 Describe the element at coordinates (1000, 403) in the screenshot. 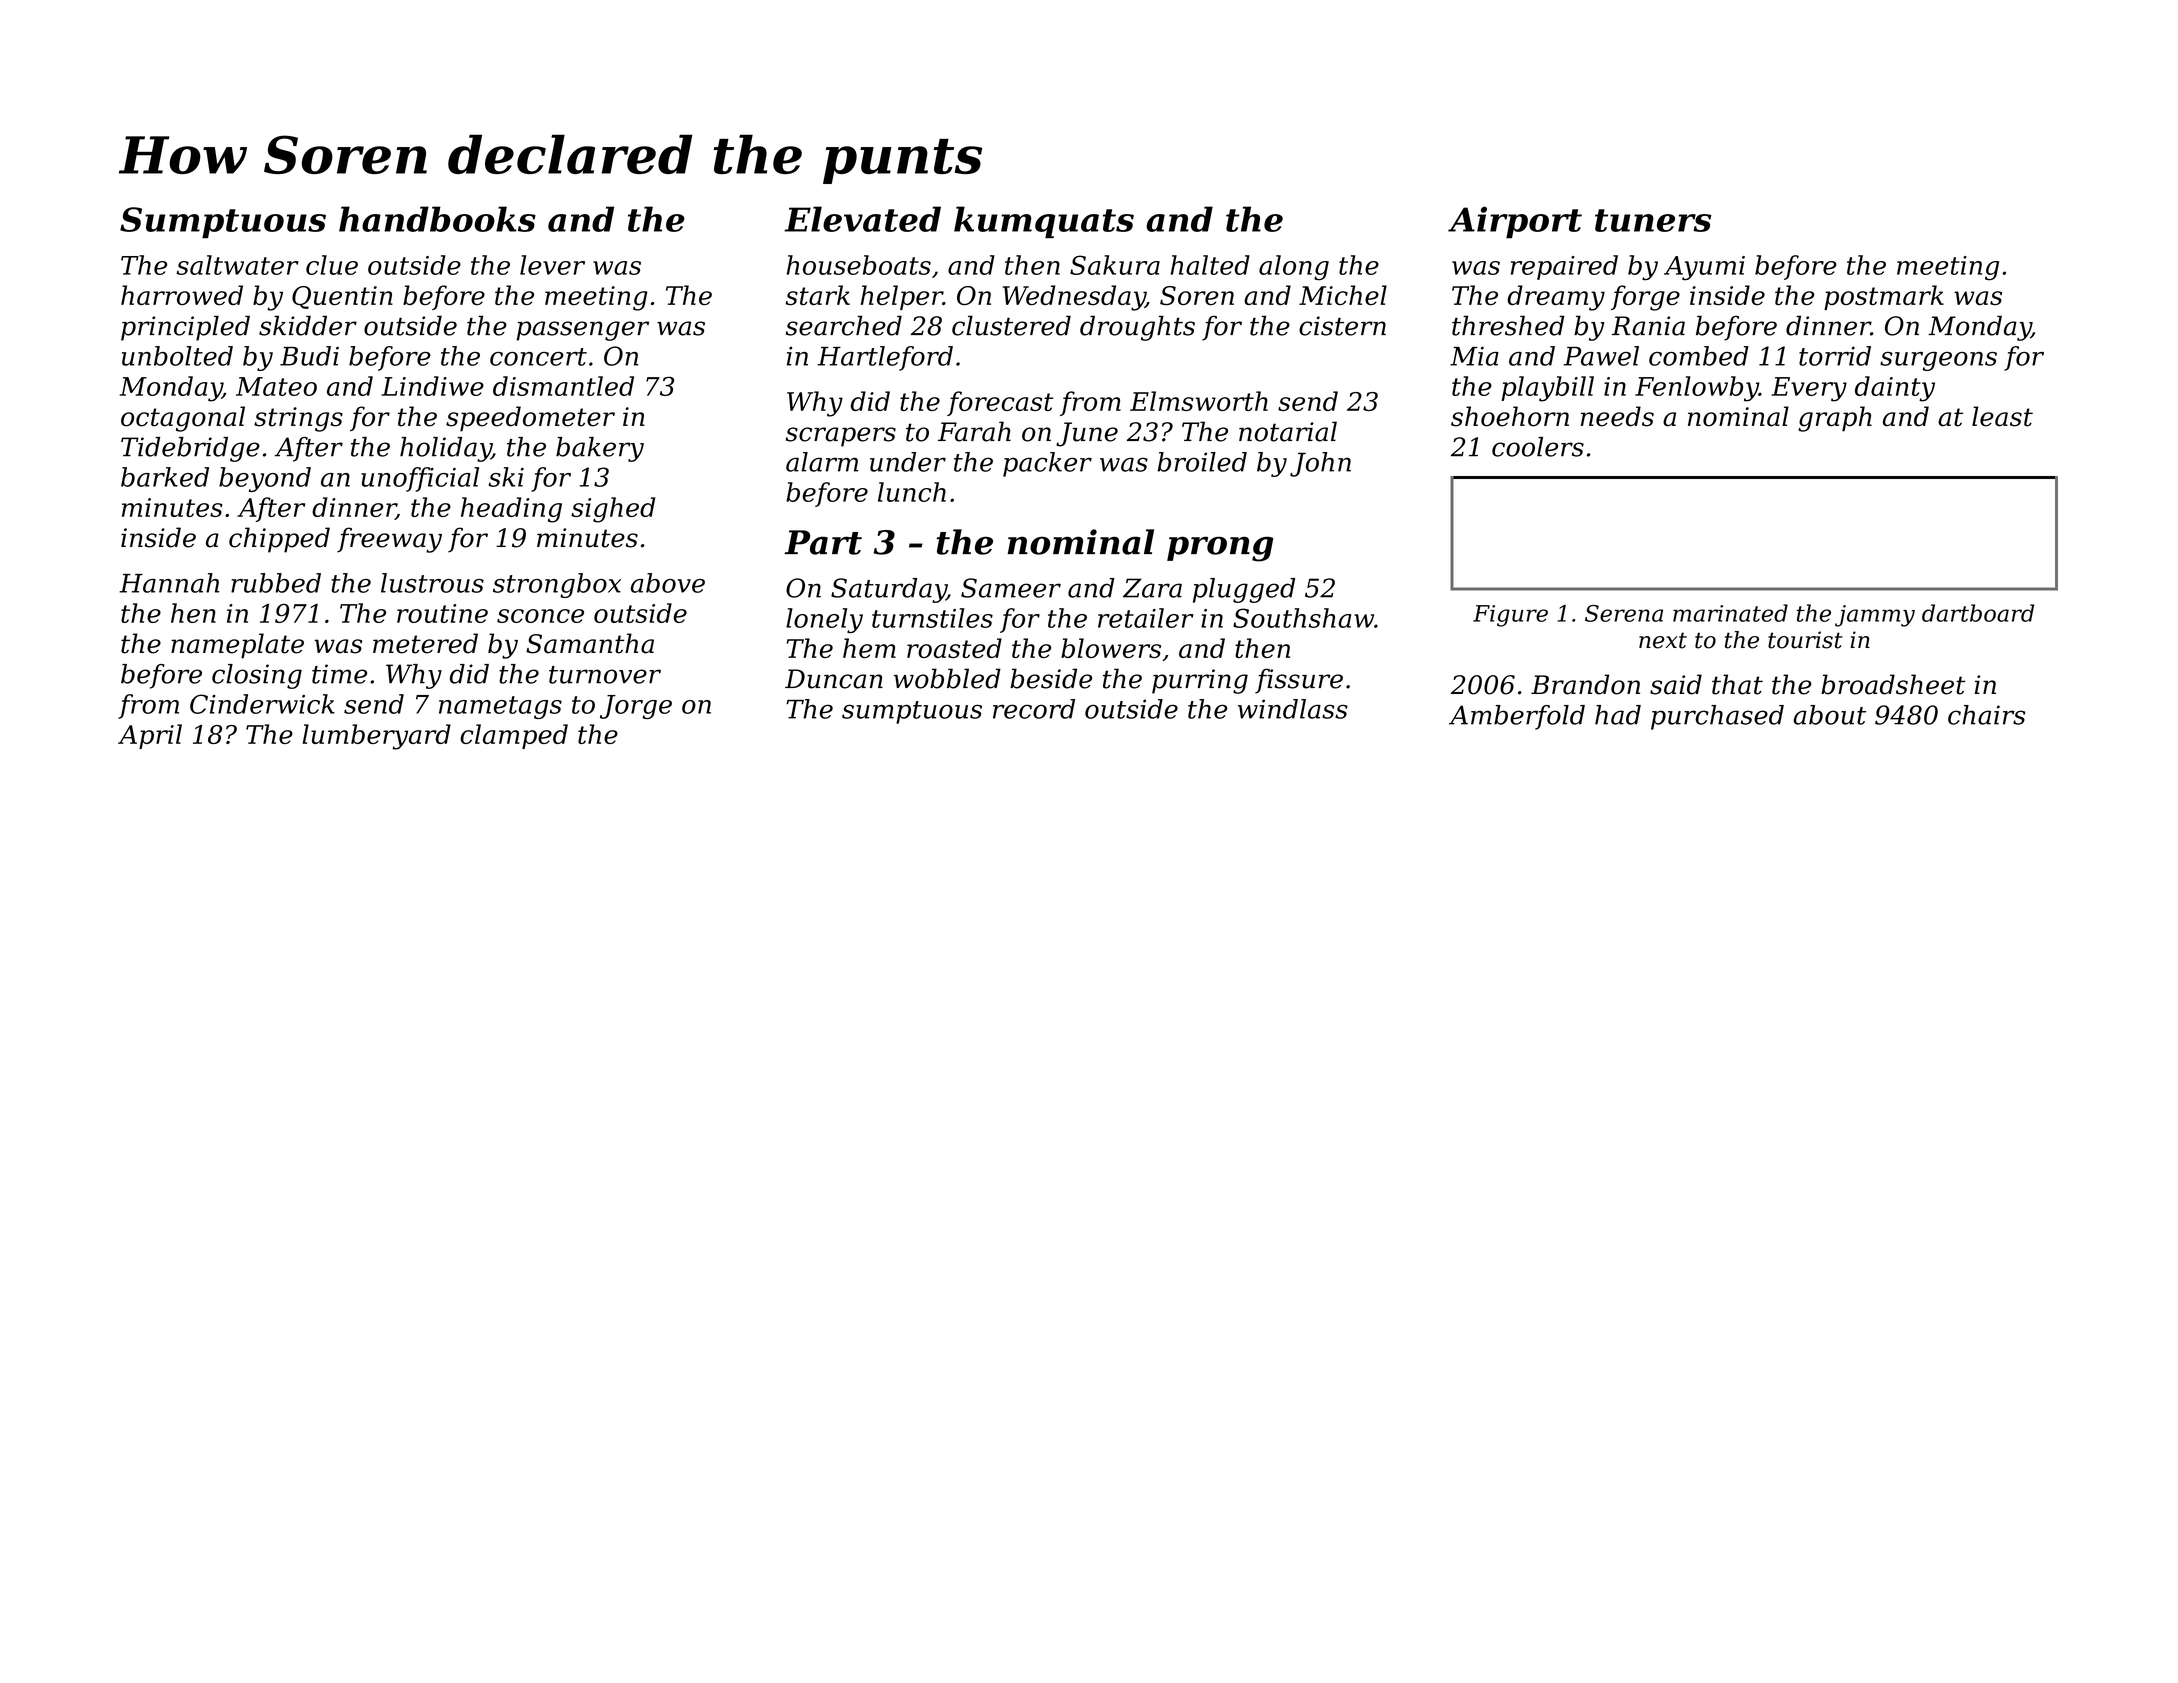

I see `forecast` at that location.
